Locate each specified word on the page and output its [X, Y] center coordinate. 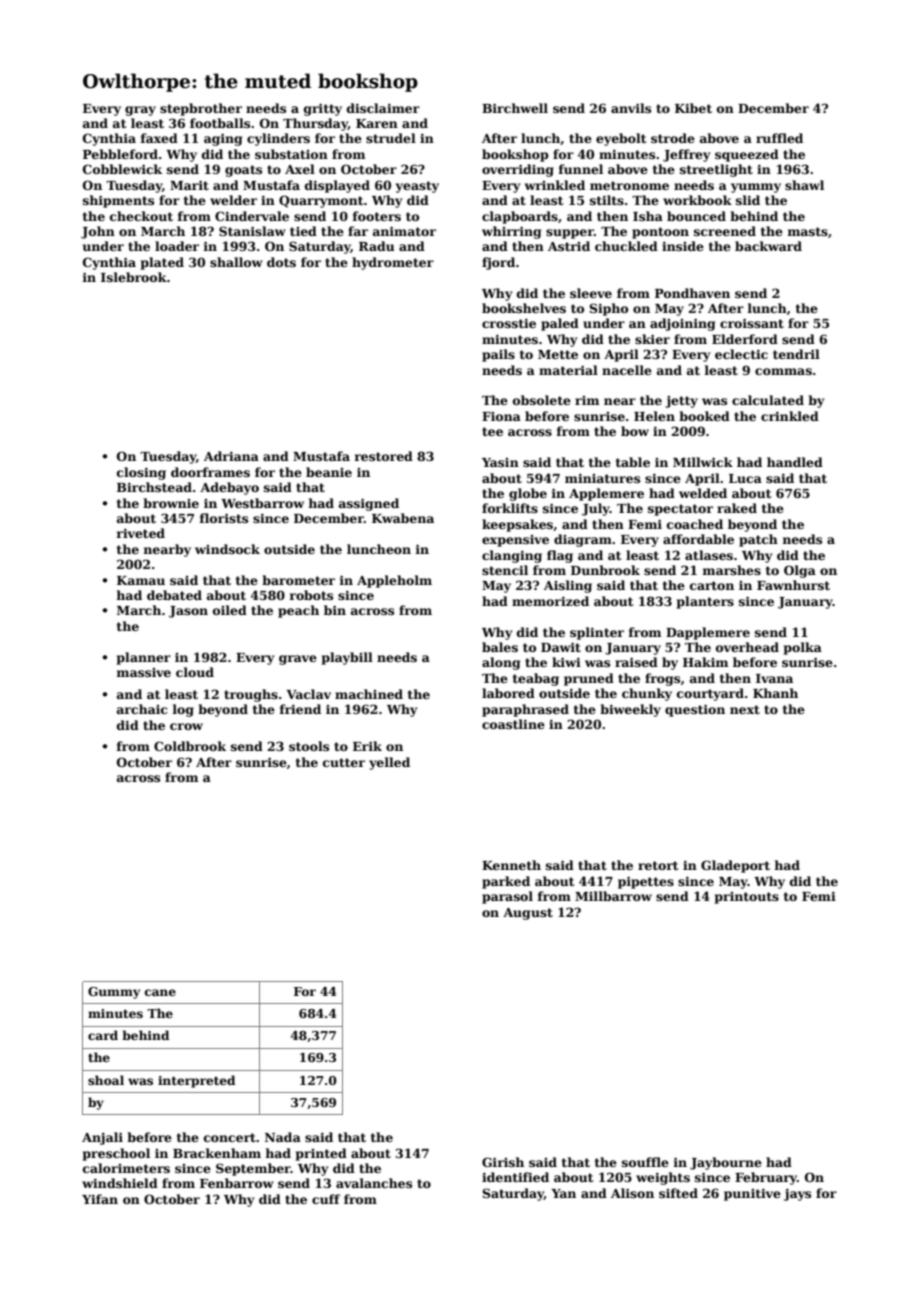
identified [515, 1177]
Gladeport [735, 866]
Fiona [501, 416]
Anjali [102, 1138]
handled [795, 462]
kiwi [566, 662]
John [98, 232]
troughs [251, 695]
